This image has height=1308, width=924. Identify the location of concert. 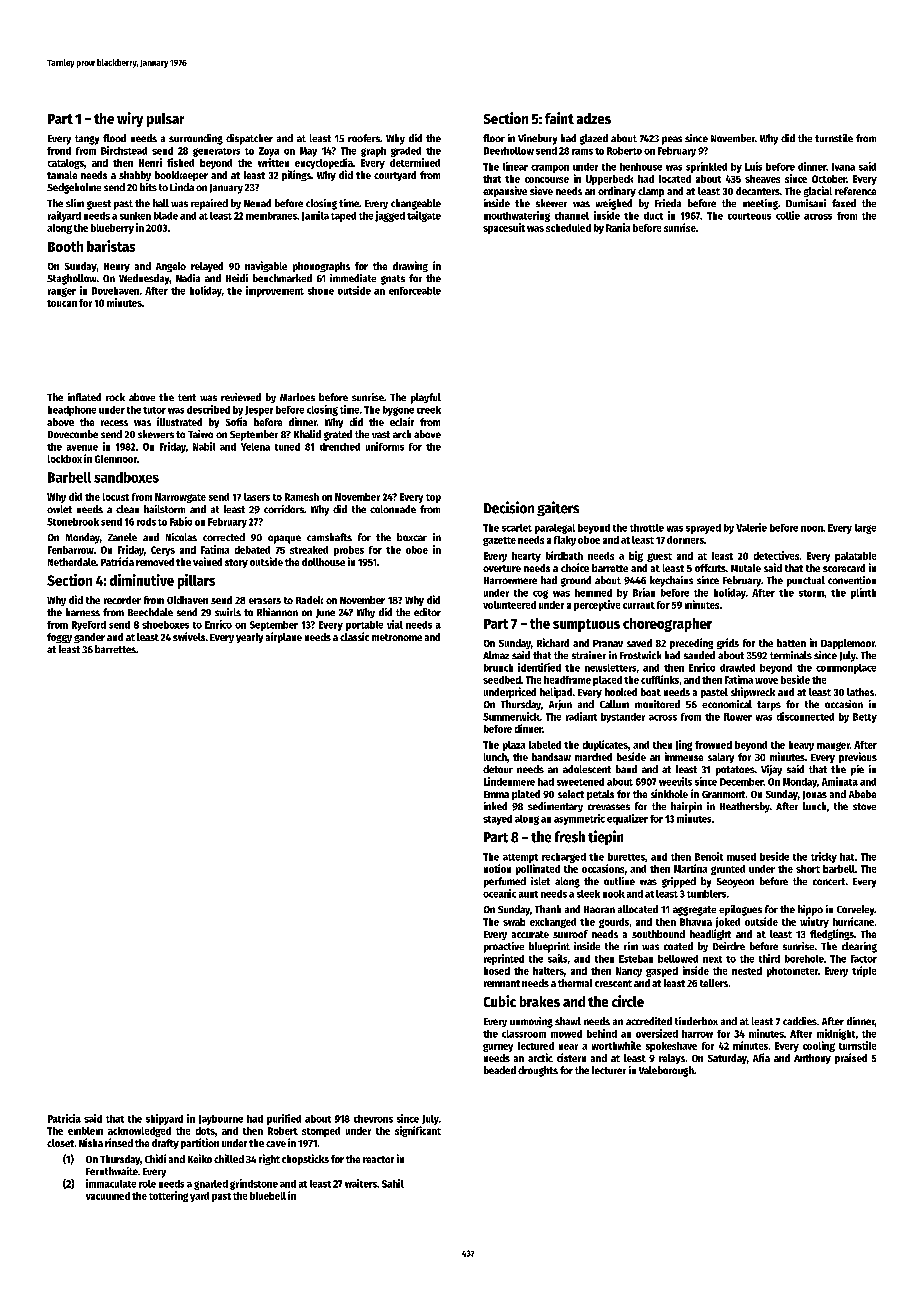
(829, 881).
